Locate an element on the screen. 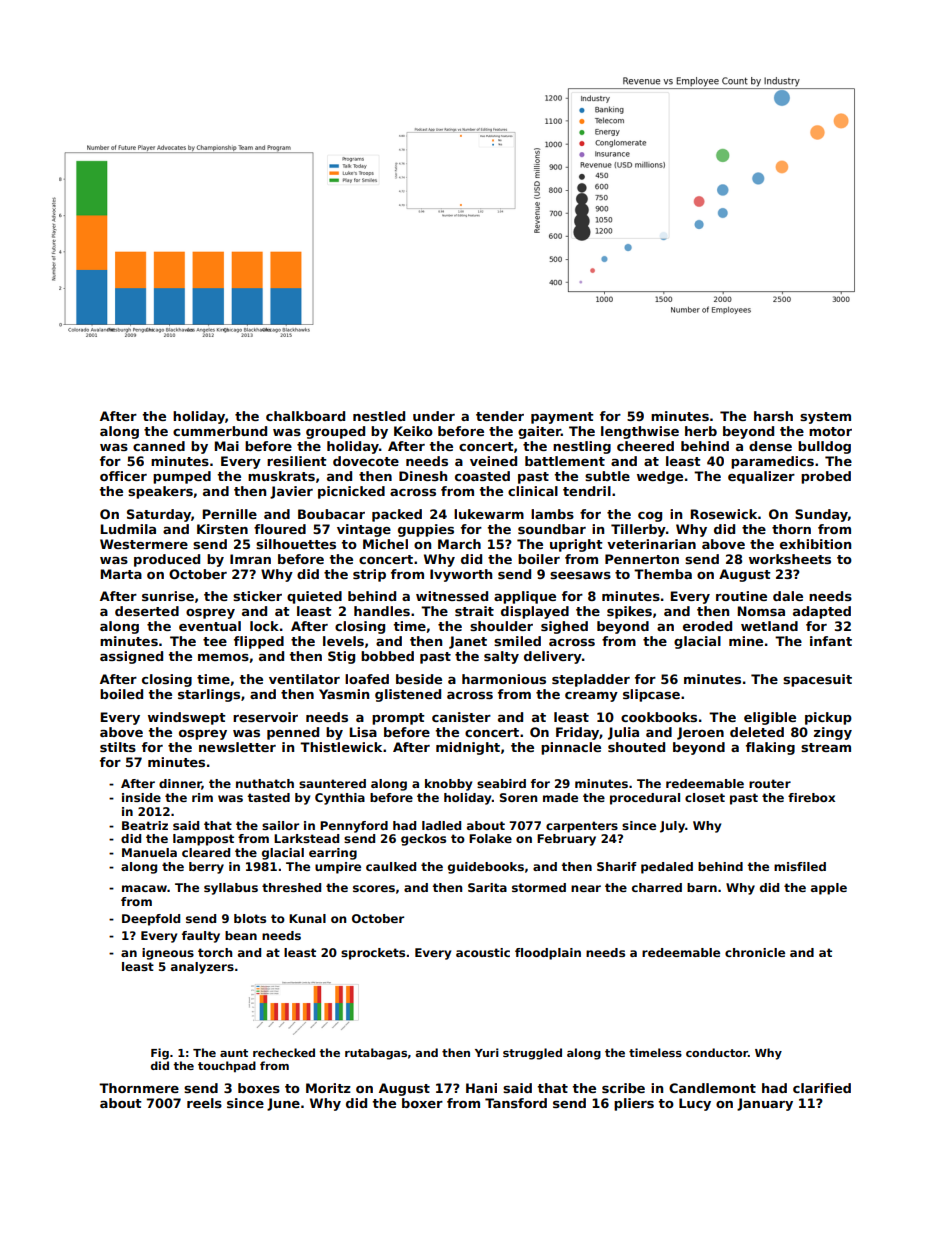 This screenshot has height=1233, width=952. acoustic is located at coordinates (483, 952).
